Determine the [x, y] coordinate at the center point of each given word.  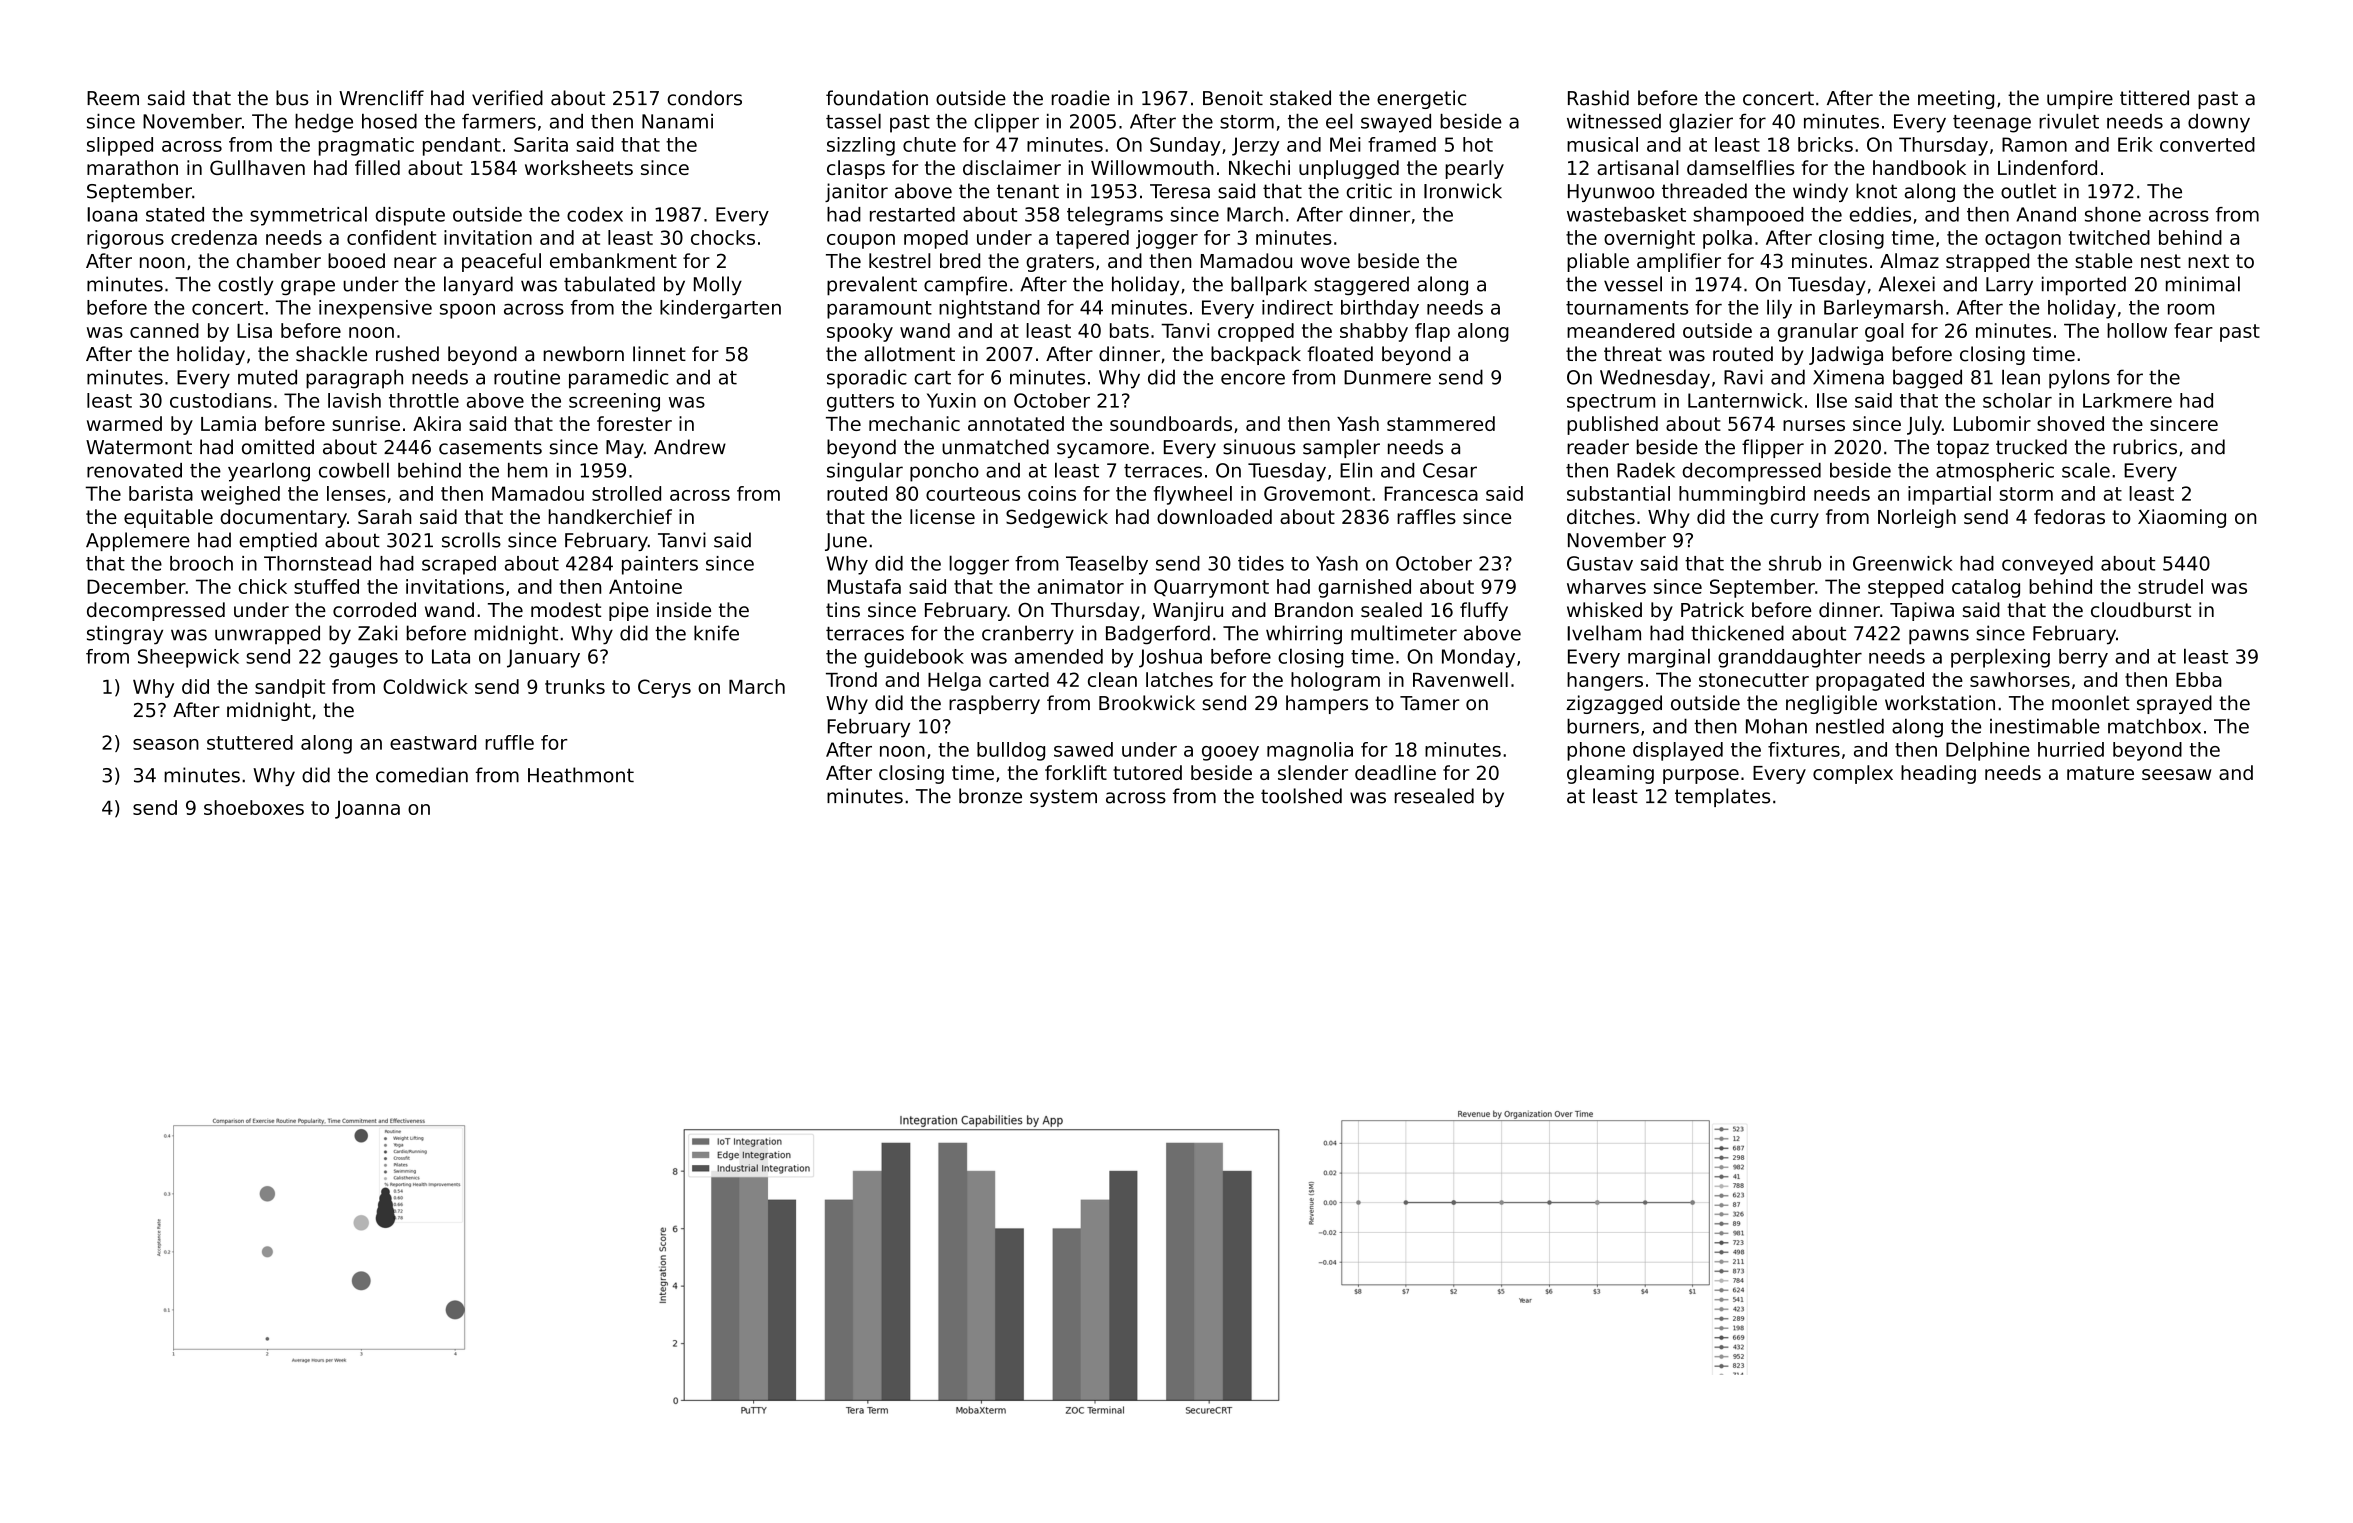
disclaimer [1012, 167]
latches [1179, 679]
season [166, 744]
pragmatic [366, 146]
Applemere [138, 541]
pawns [1939, 637]
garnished [1364, 588]
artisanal [1638, 167]
